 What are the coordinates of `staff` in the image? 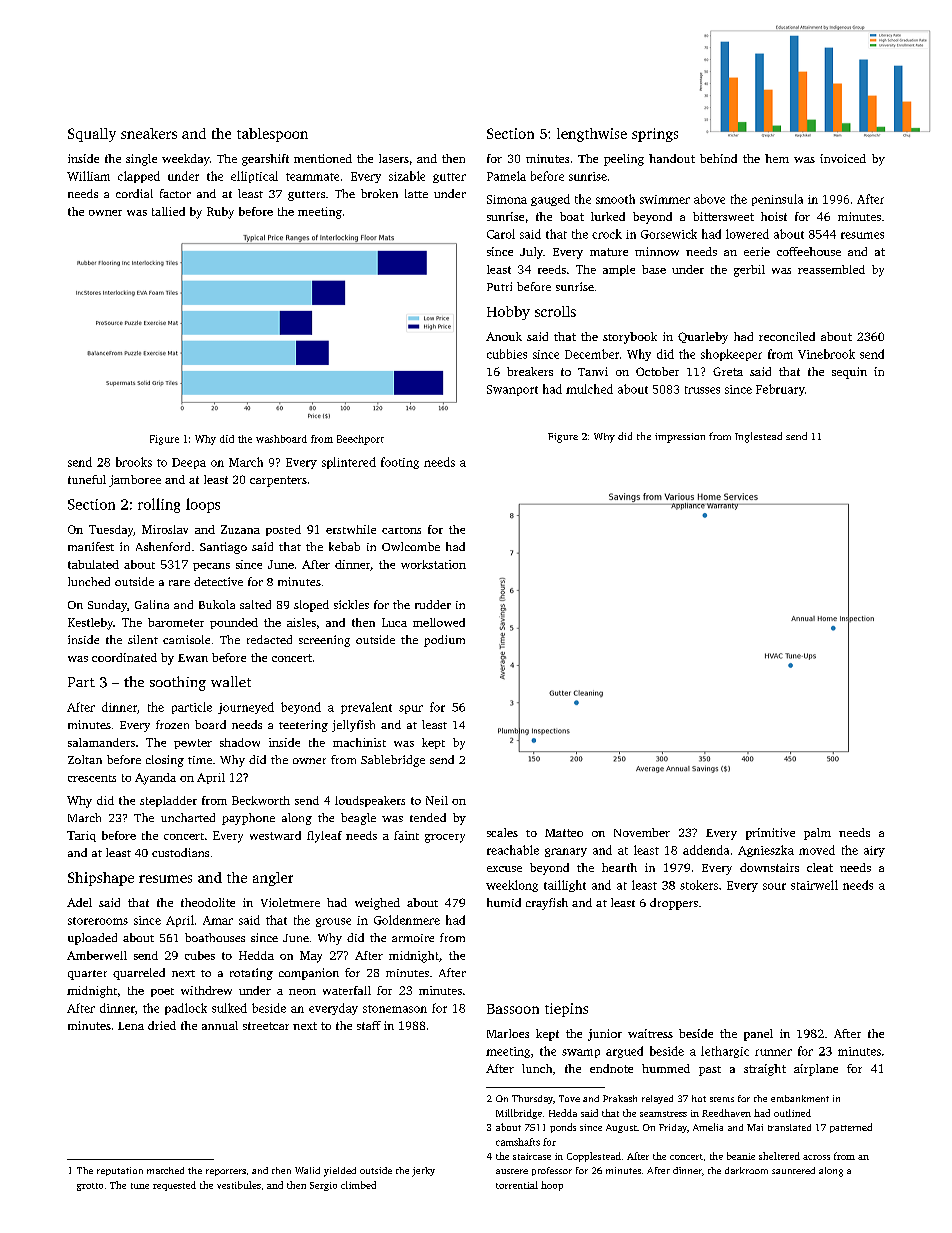 It's located at (369, 1025).
